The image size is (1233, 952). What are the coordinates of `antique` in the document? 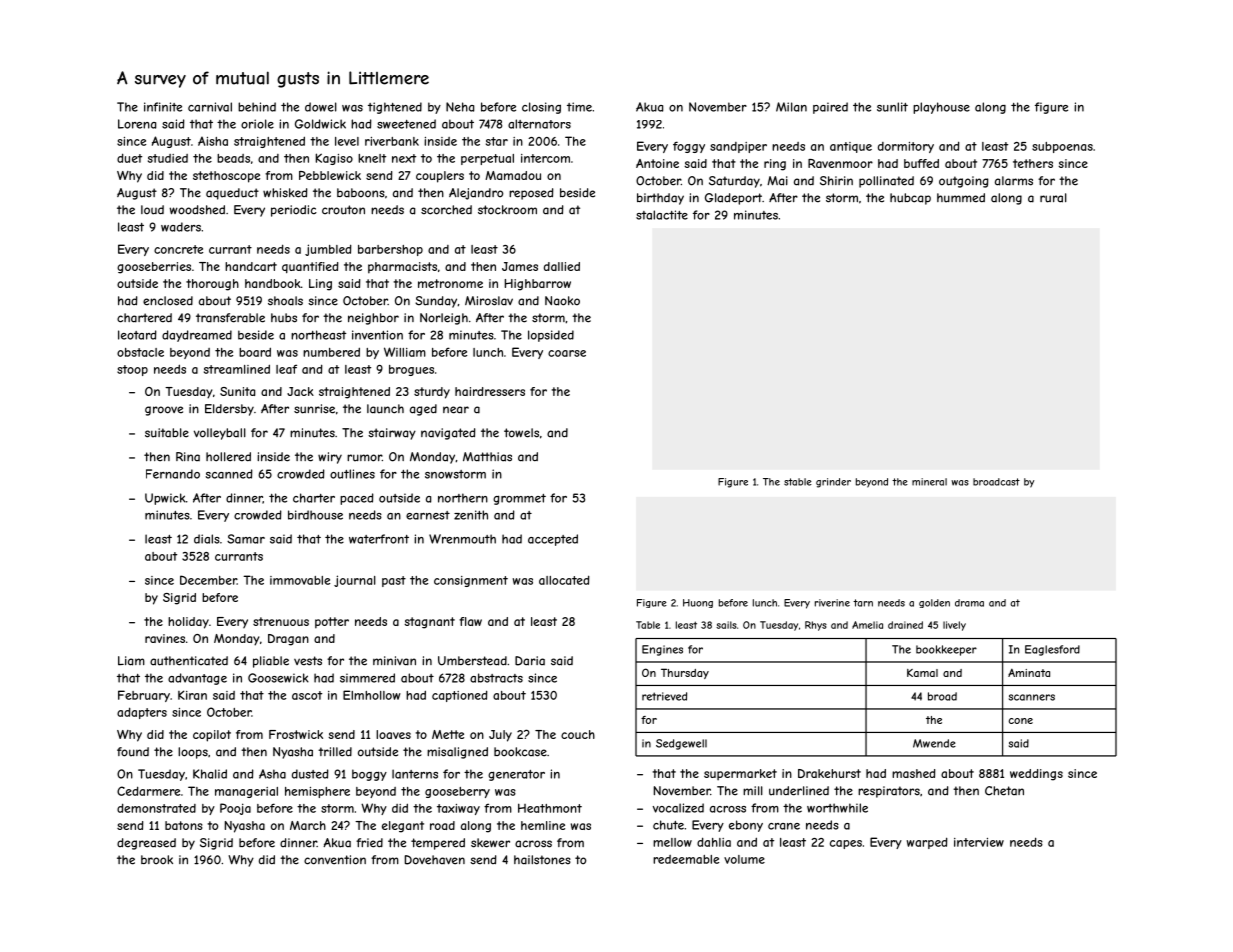 It's located at (851, 147).
